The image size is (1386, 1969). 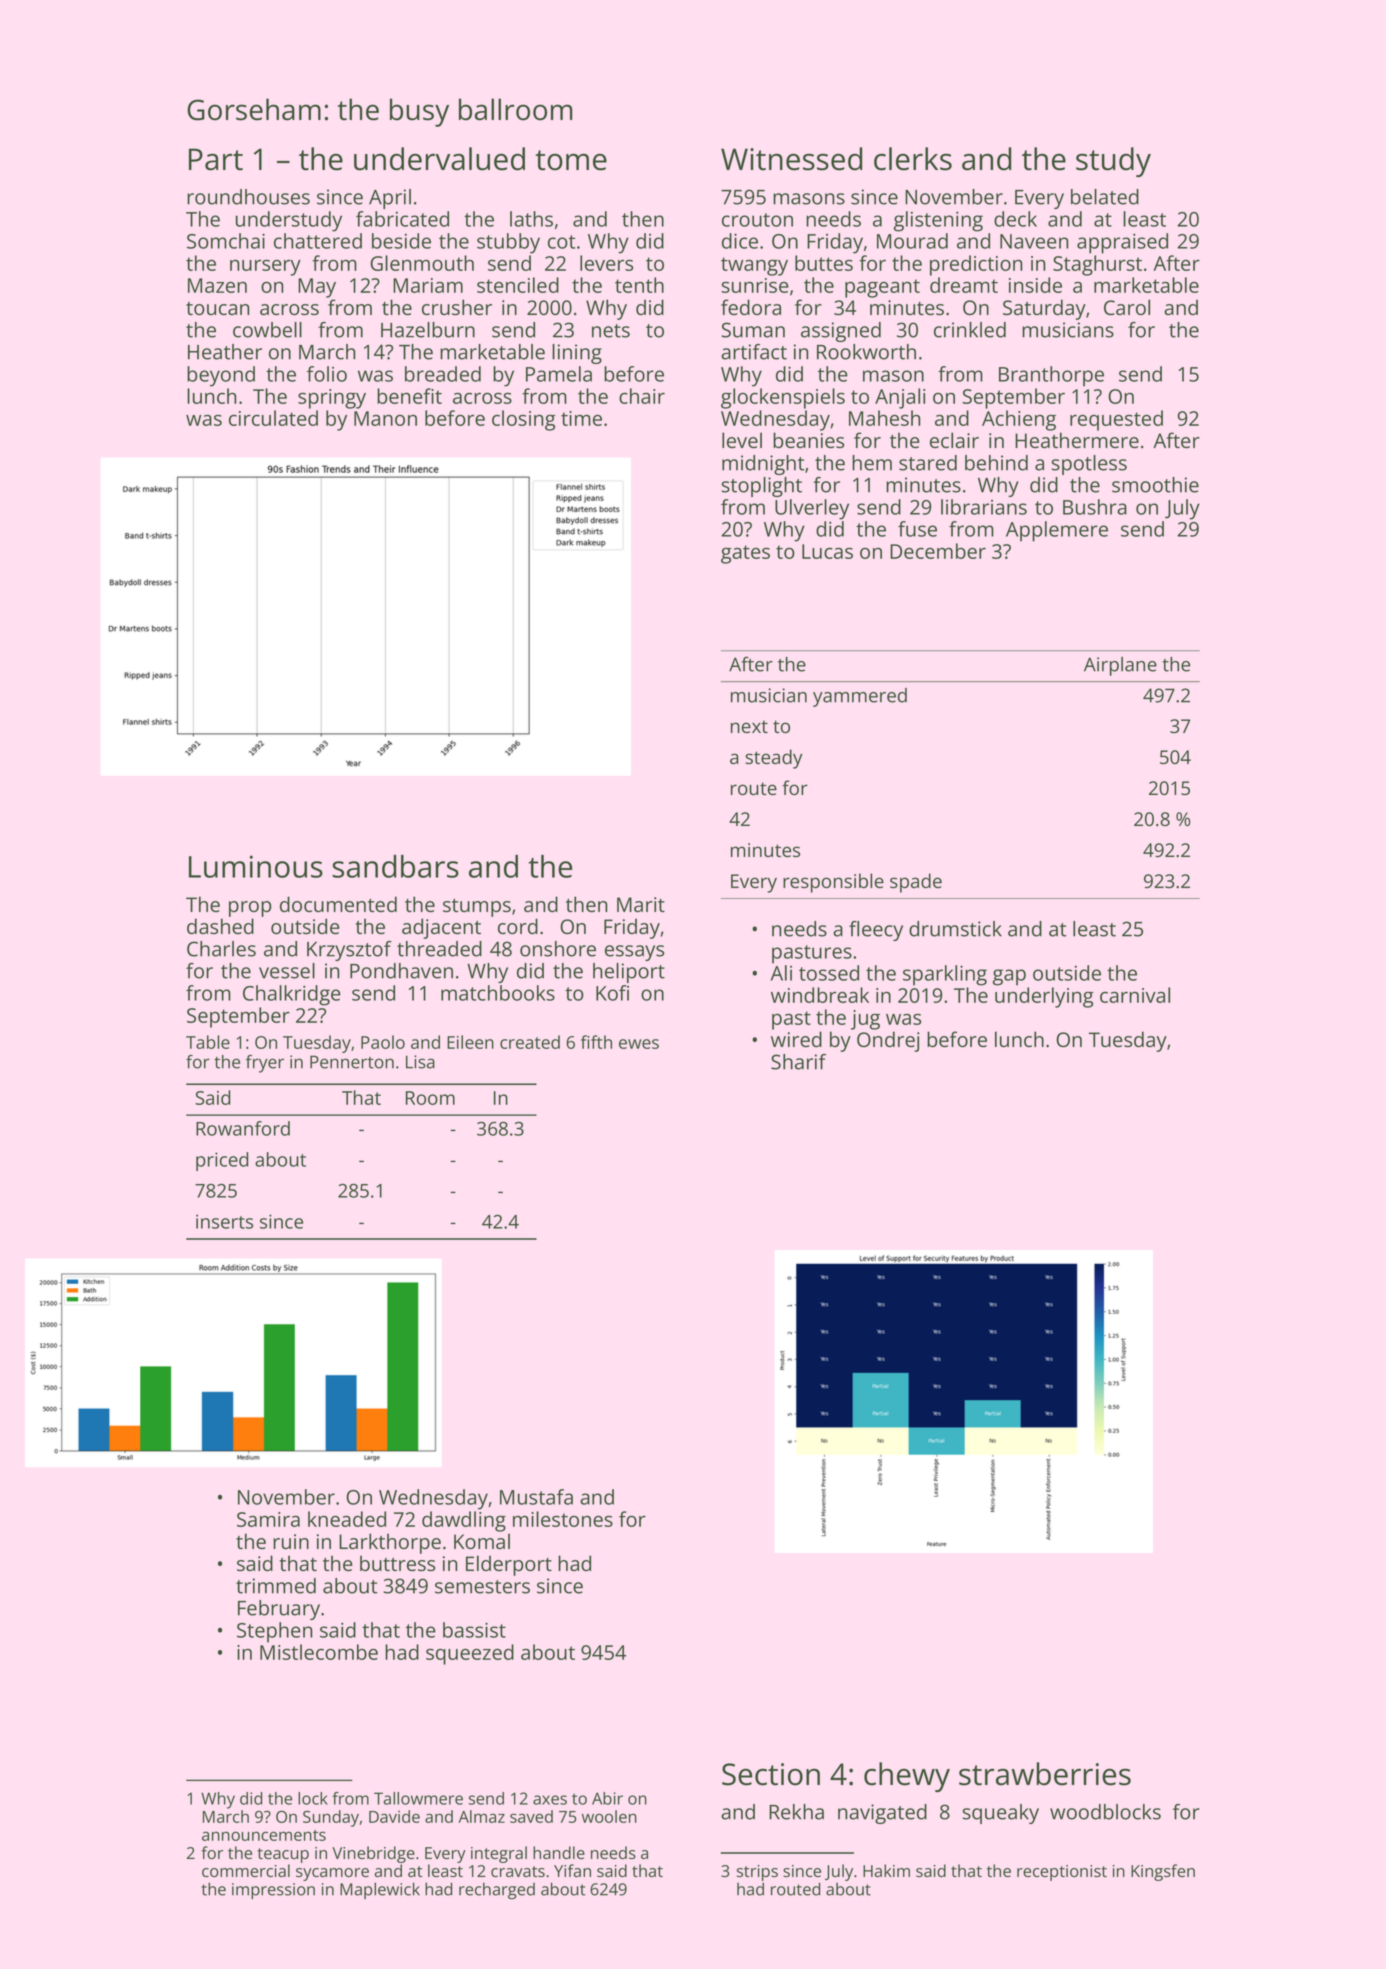 What do you see at coordinates (791, 159) in the screenshot?
I see `Witnessed` at bounding box center [791, 159].
